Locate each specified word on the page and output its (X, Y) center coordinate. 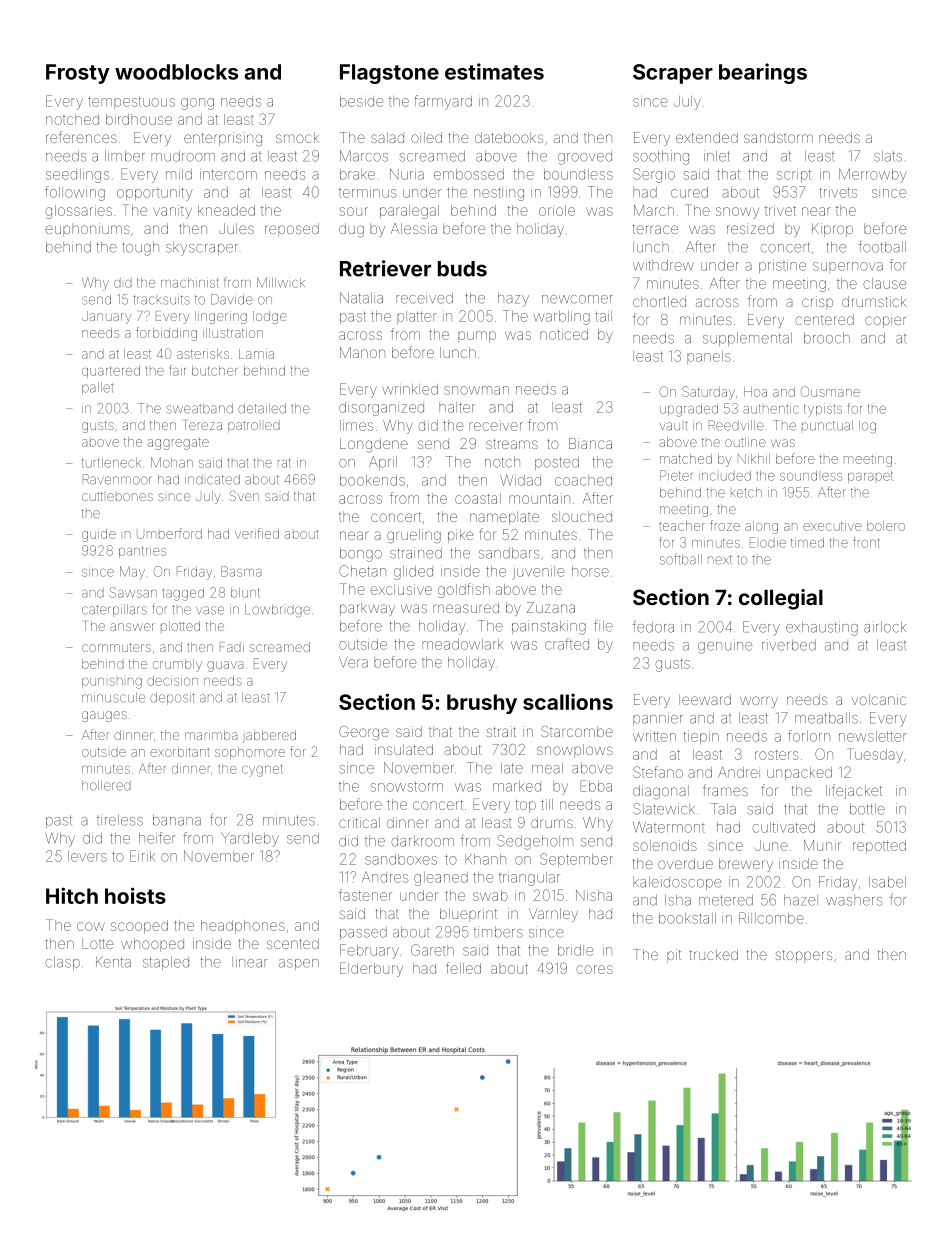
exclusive (401, 589)
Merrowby (873, 175)
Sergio (654, 175)
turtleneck (111, 463)
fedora (653, 627)
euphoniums (87, 230)
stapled (166, 963)
